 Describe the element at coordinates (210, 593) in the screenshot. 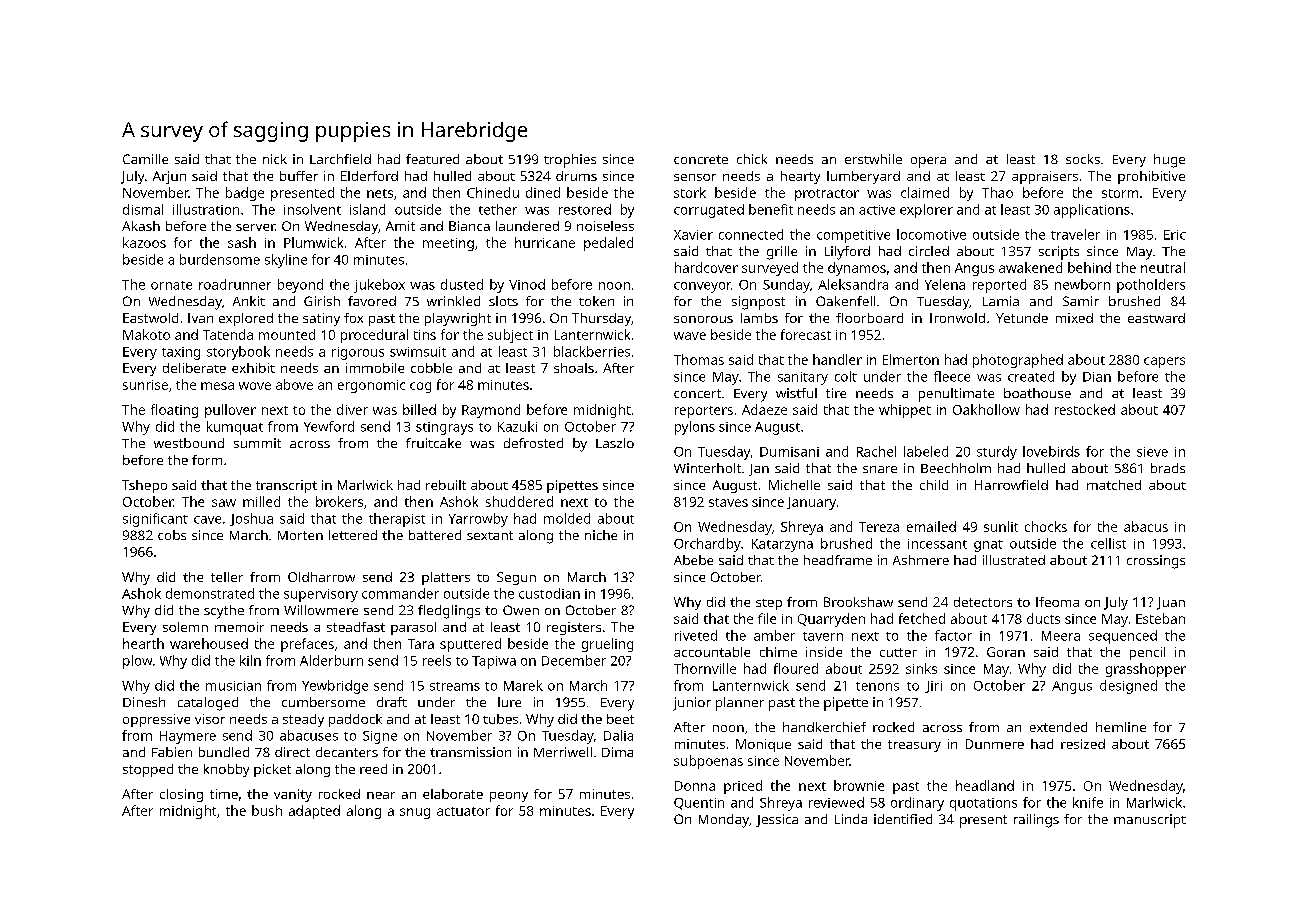

I see `demonstrated` at that location.
